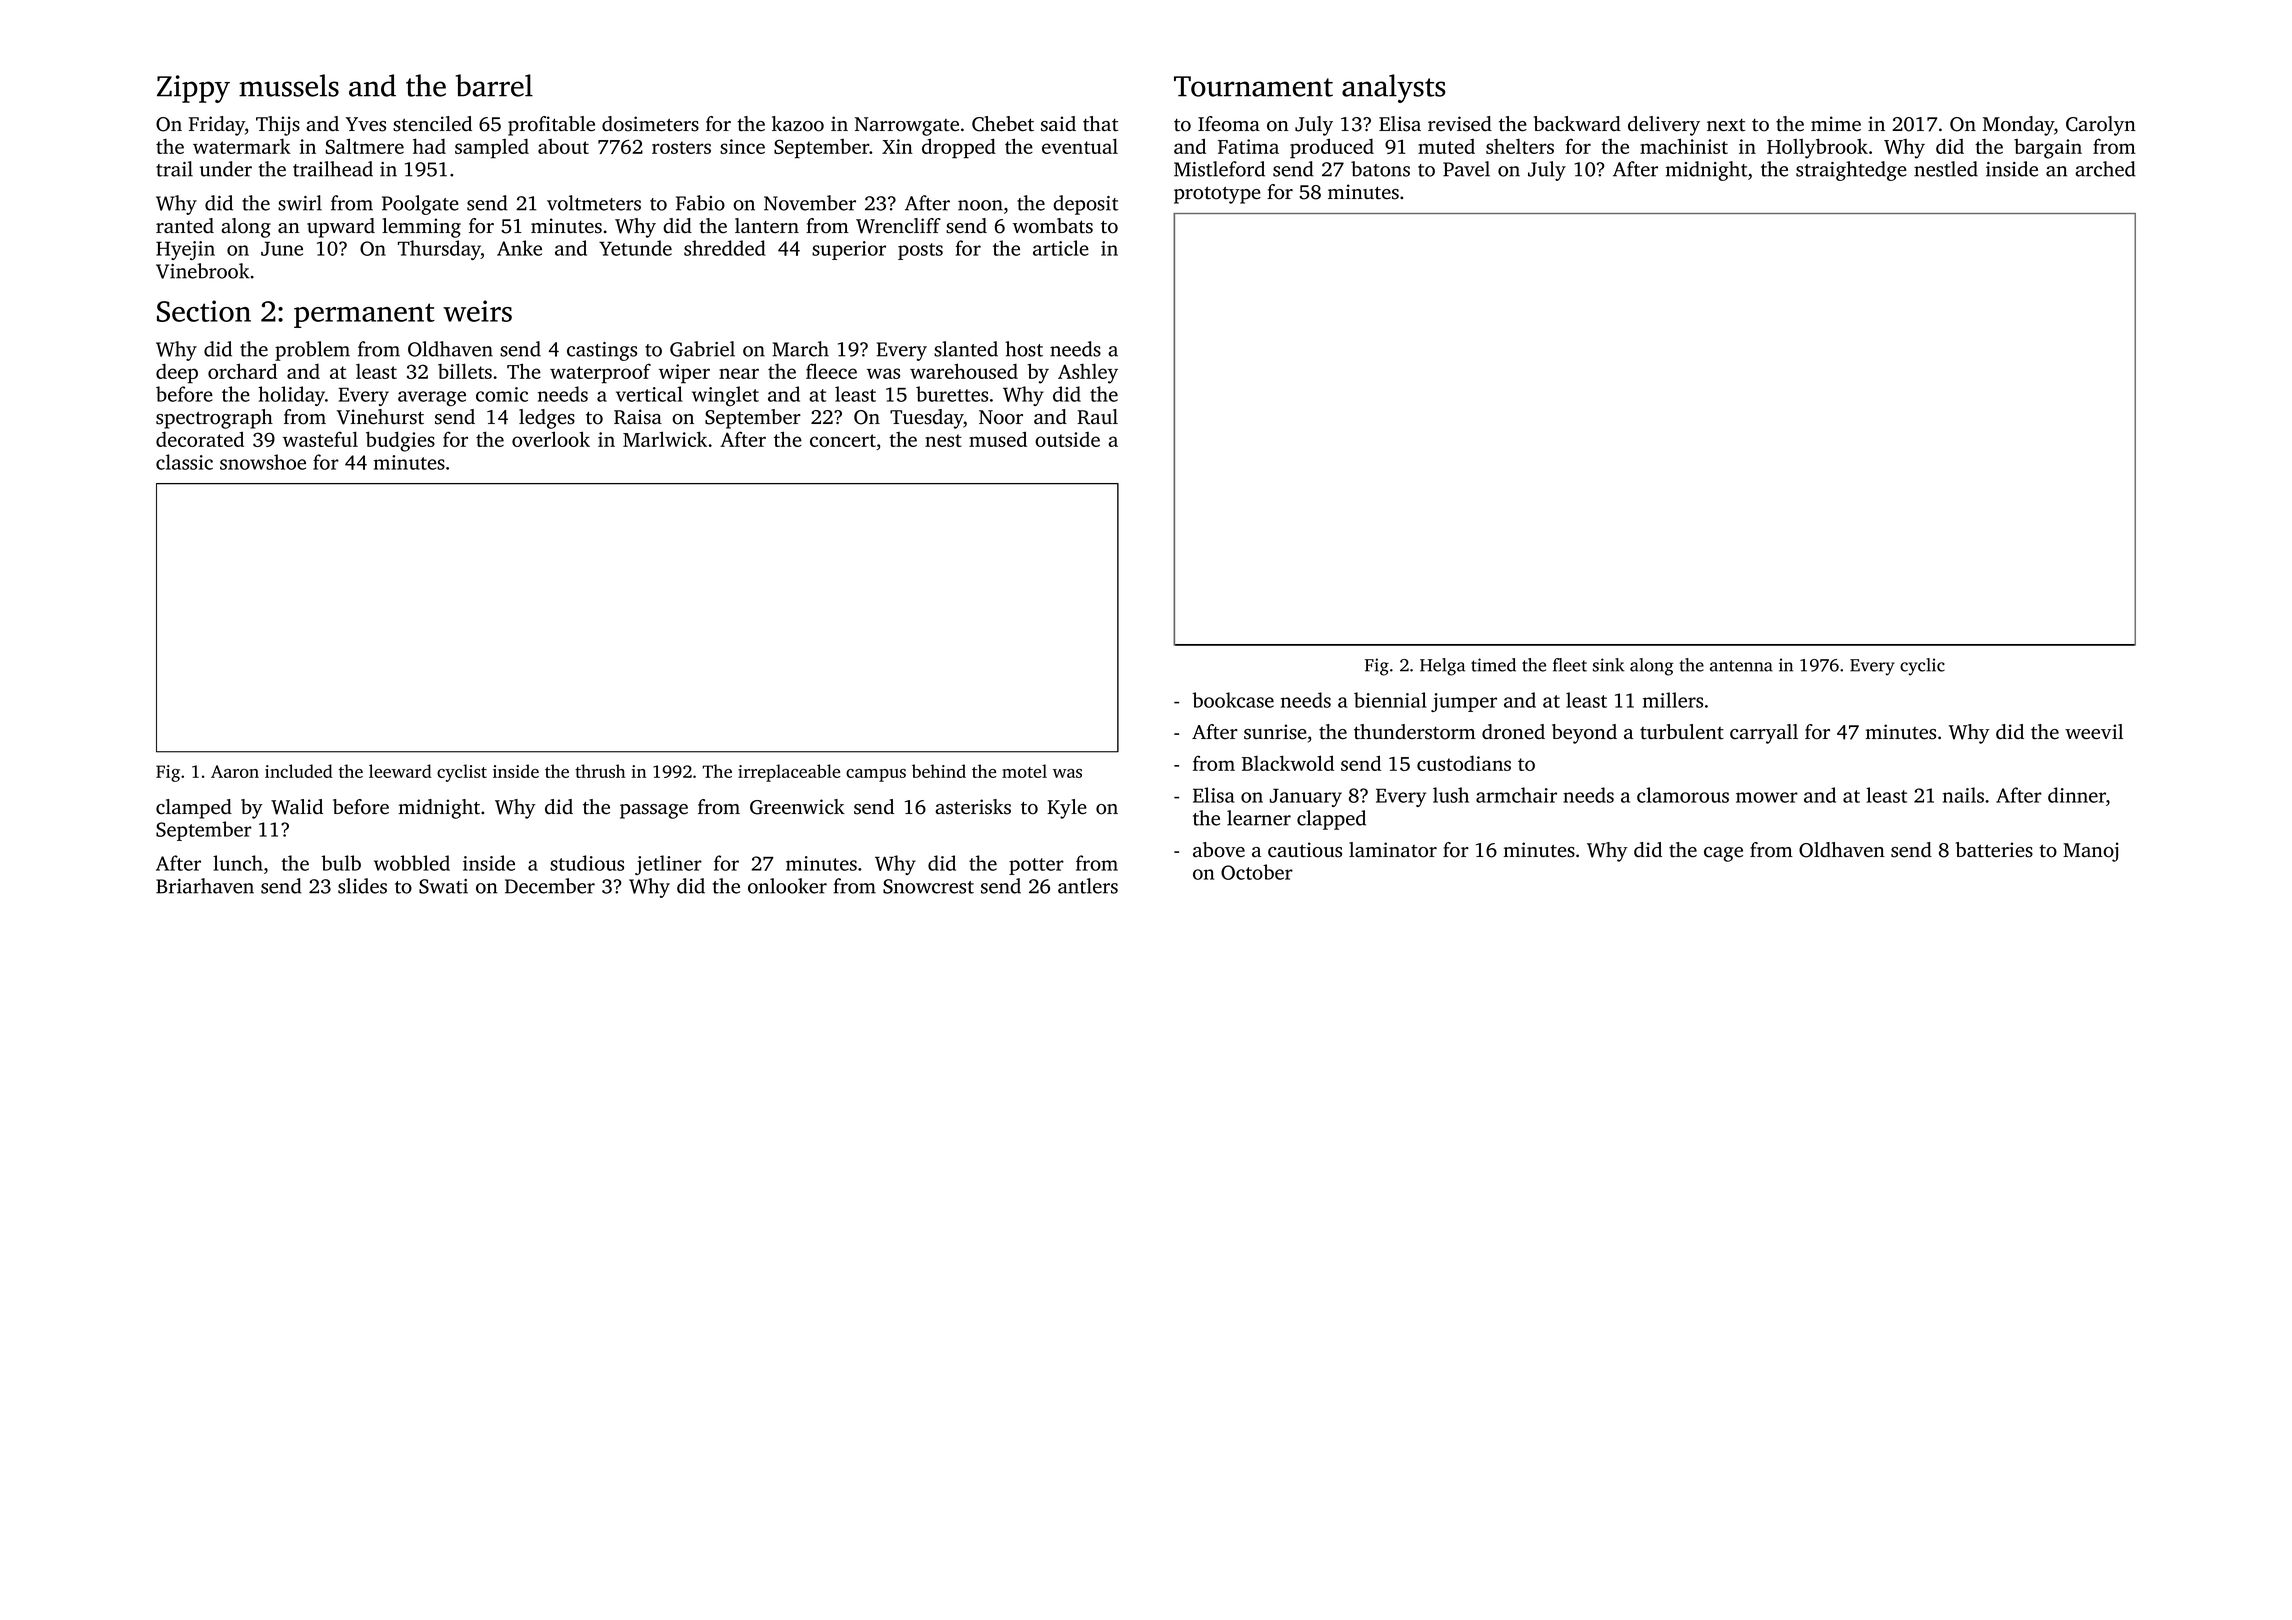  I want to click on laminator, so click(1393, 850).
